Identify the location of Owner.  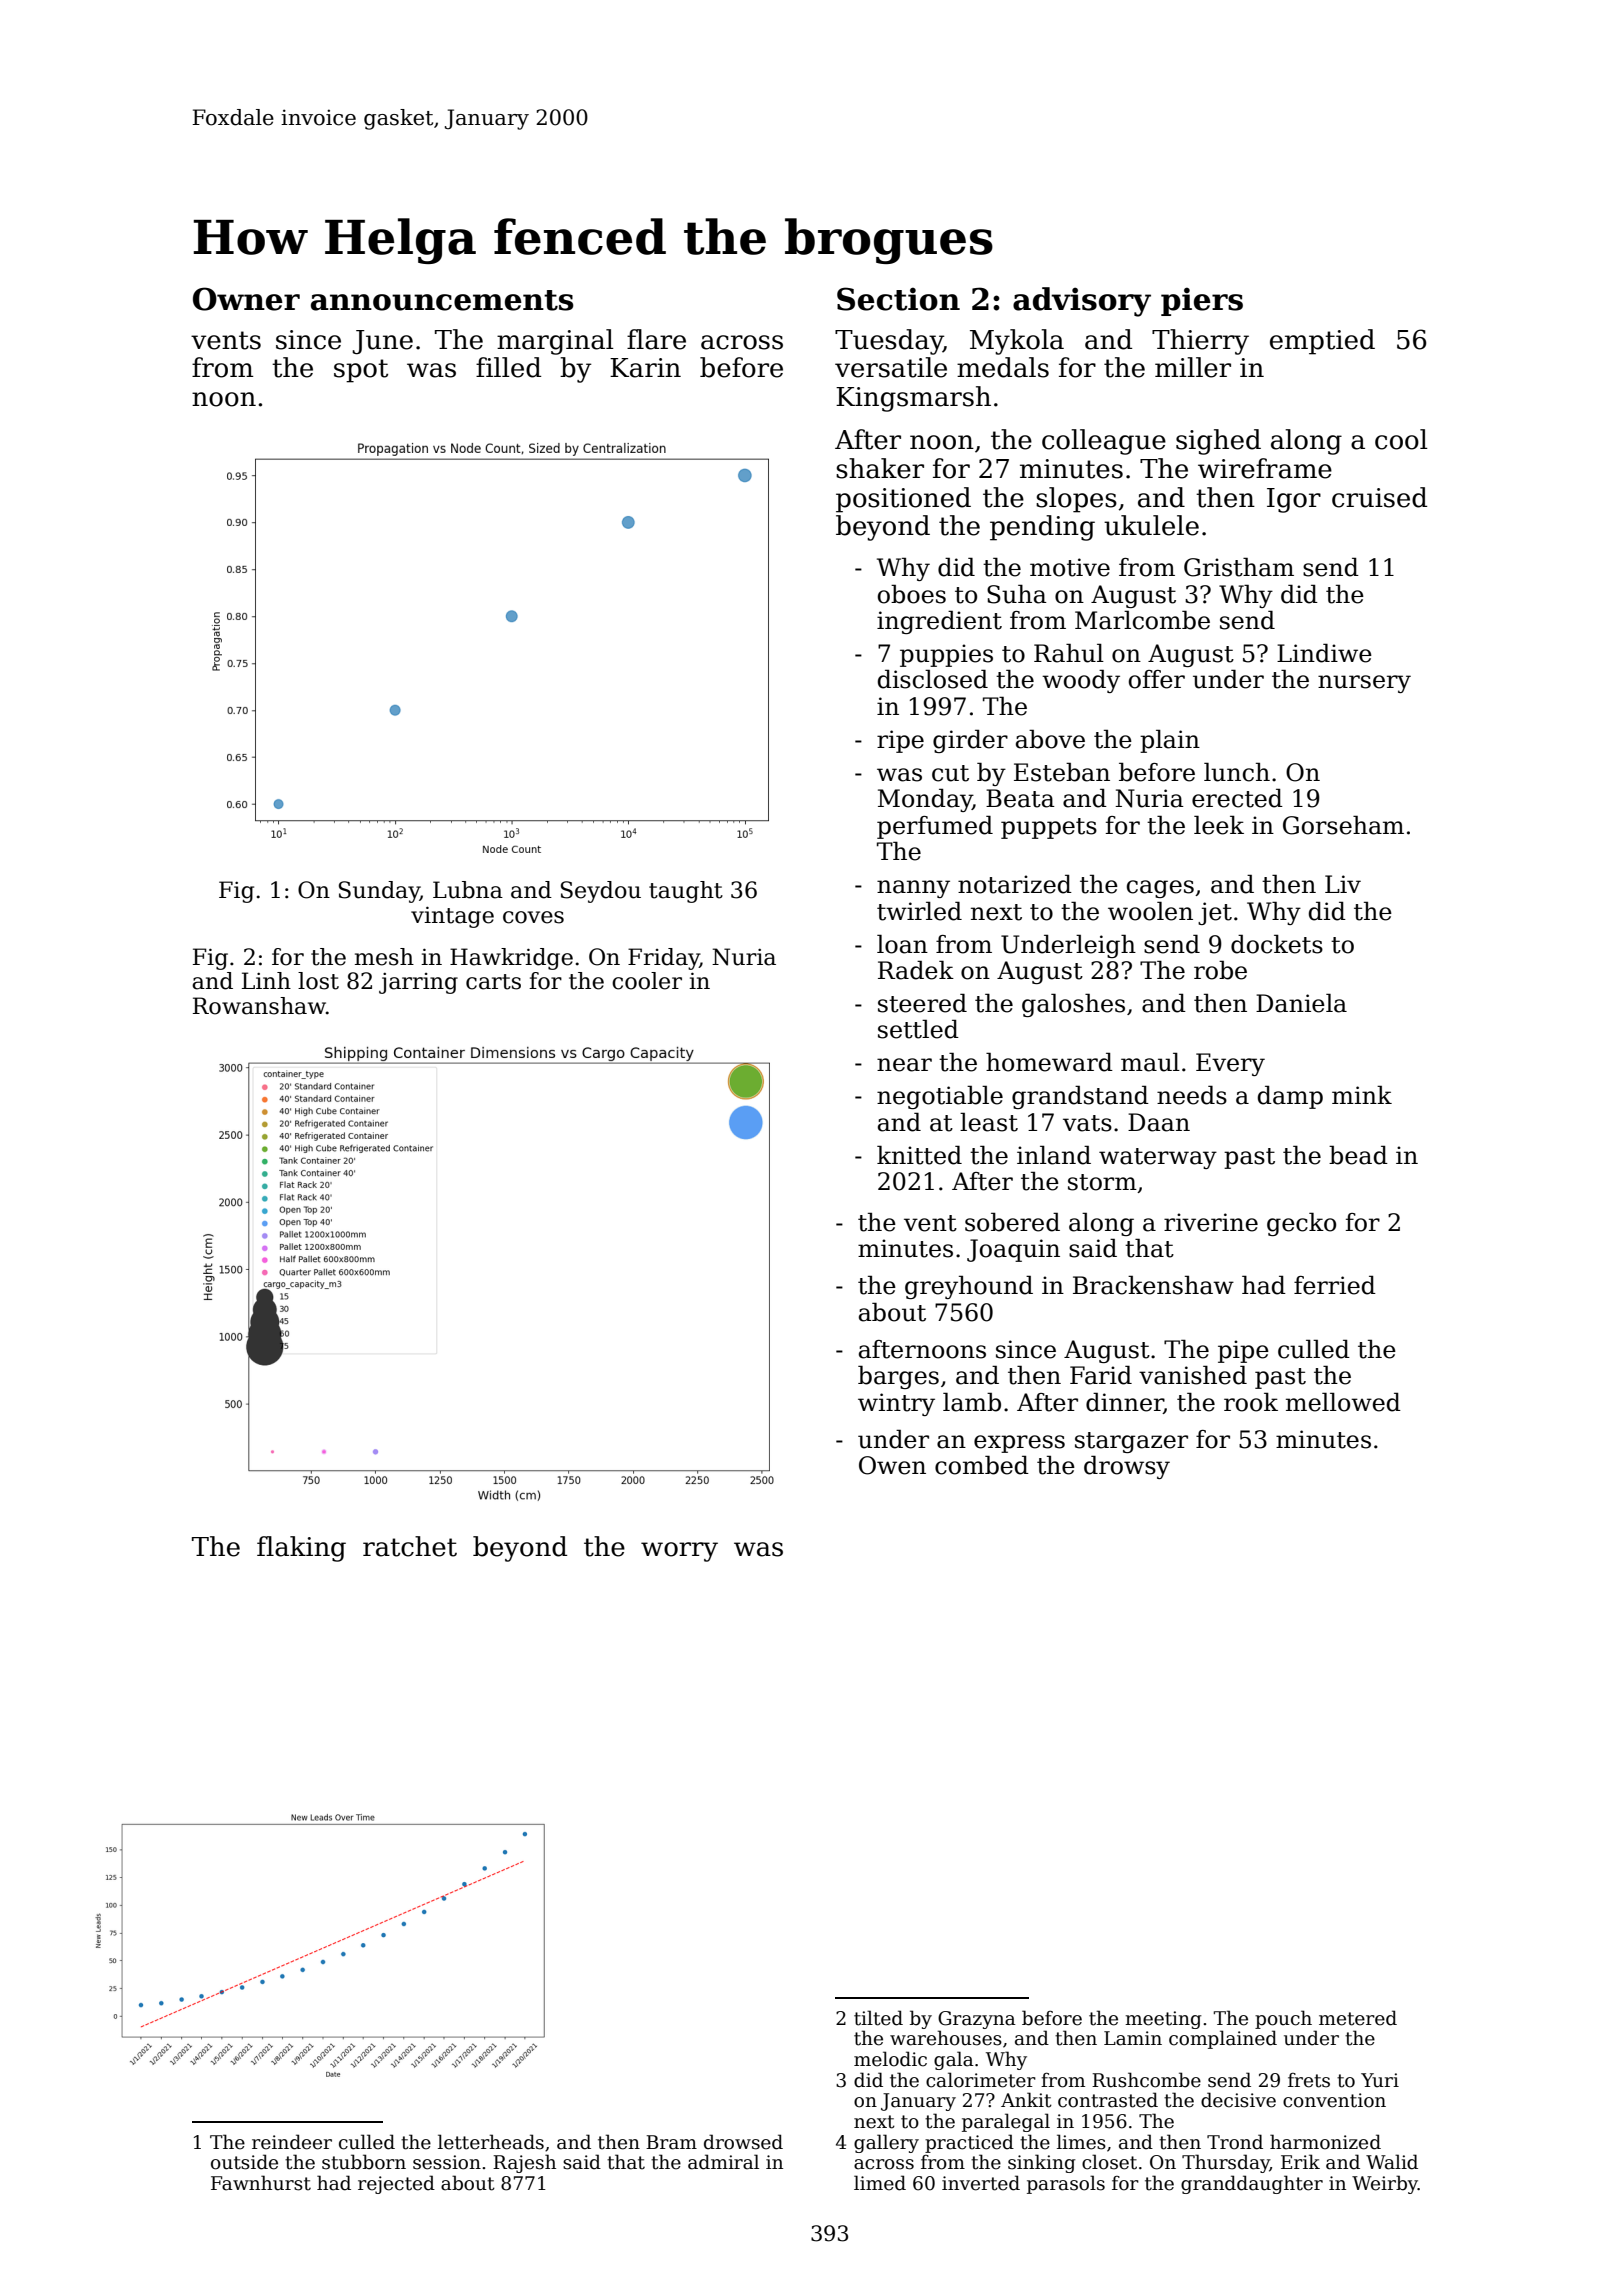
(246, 299).
